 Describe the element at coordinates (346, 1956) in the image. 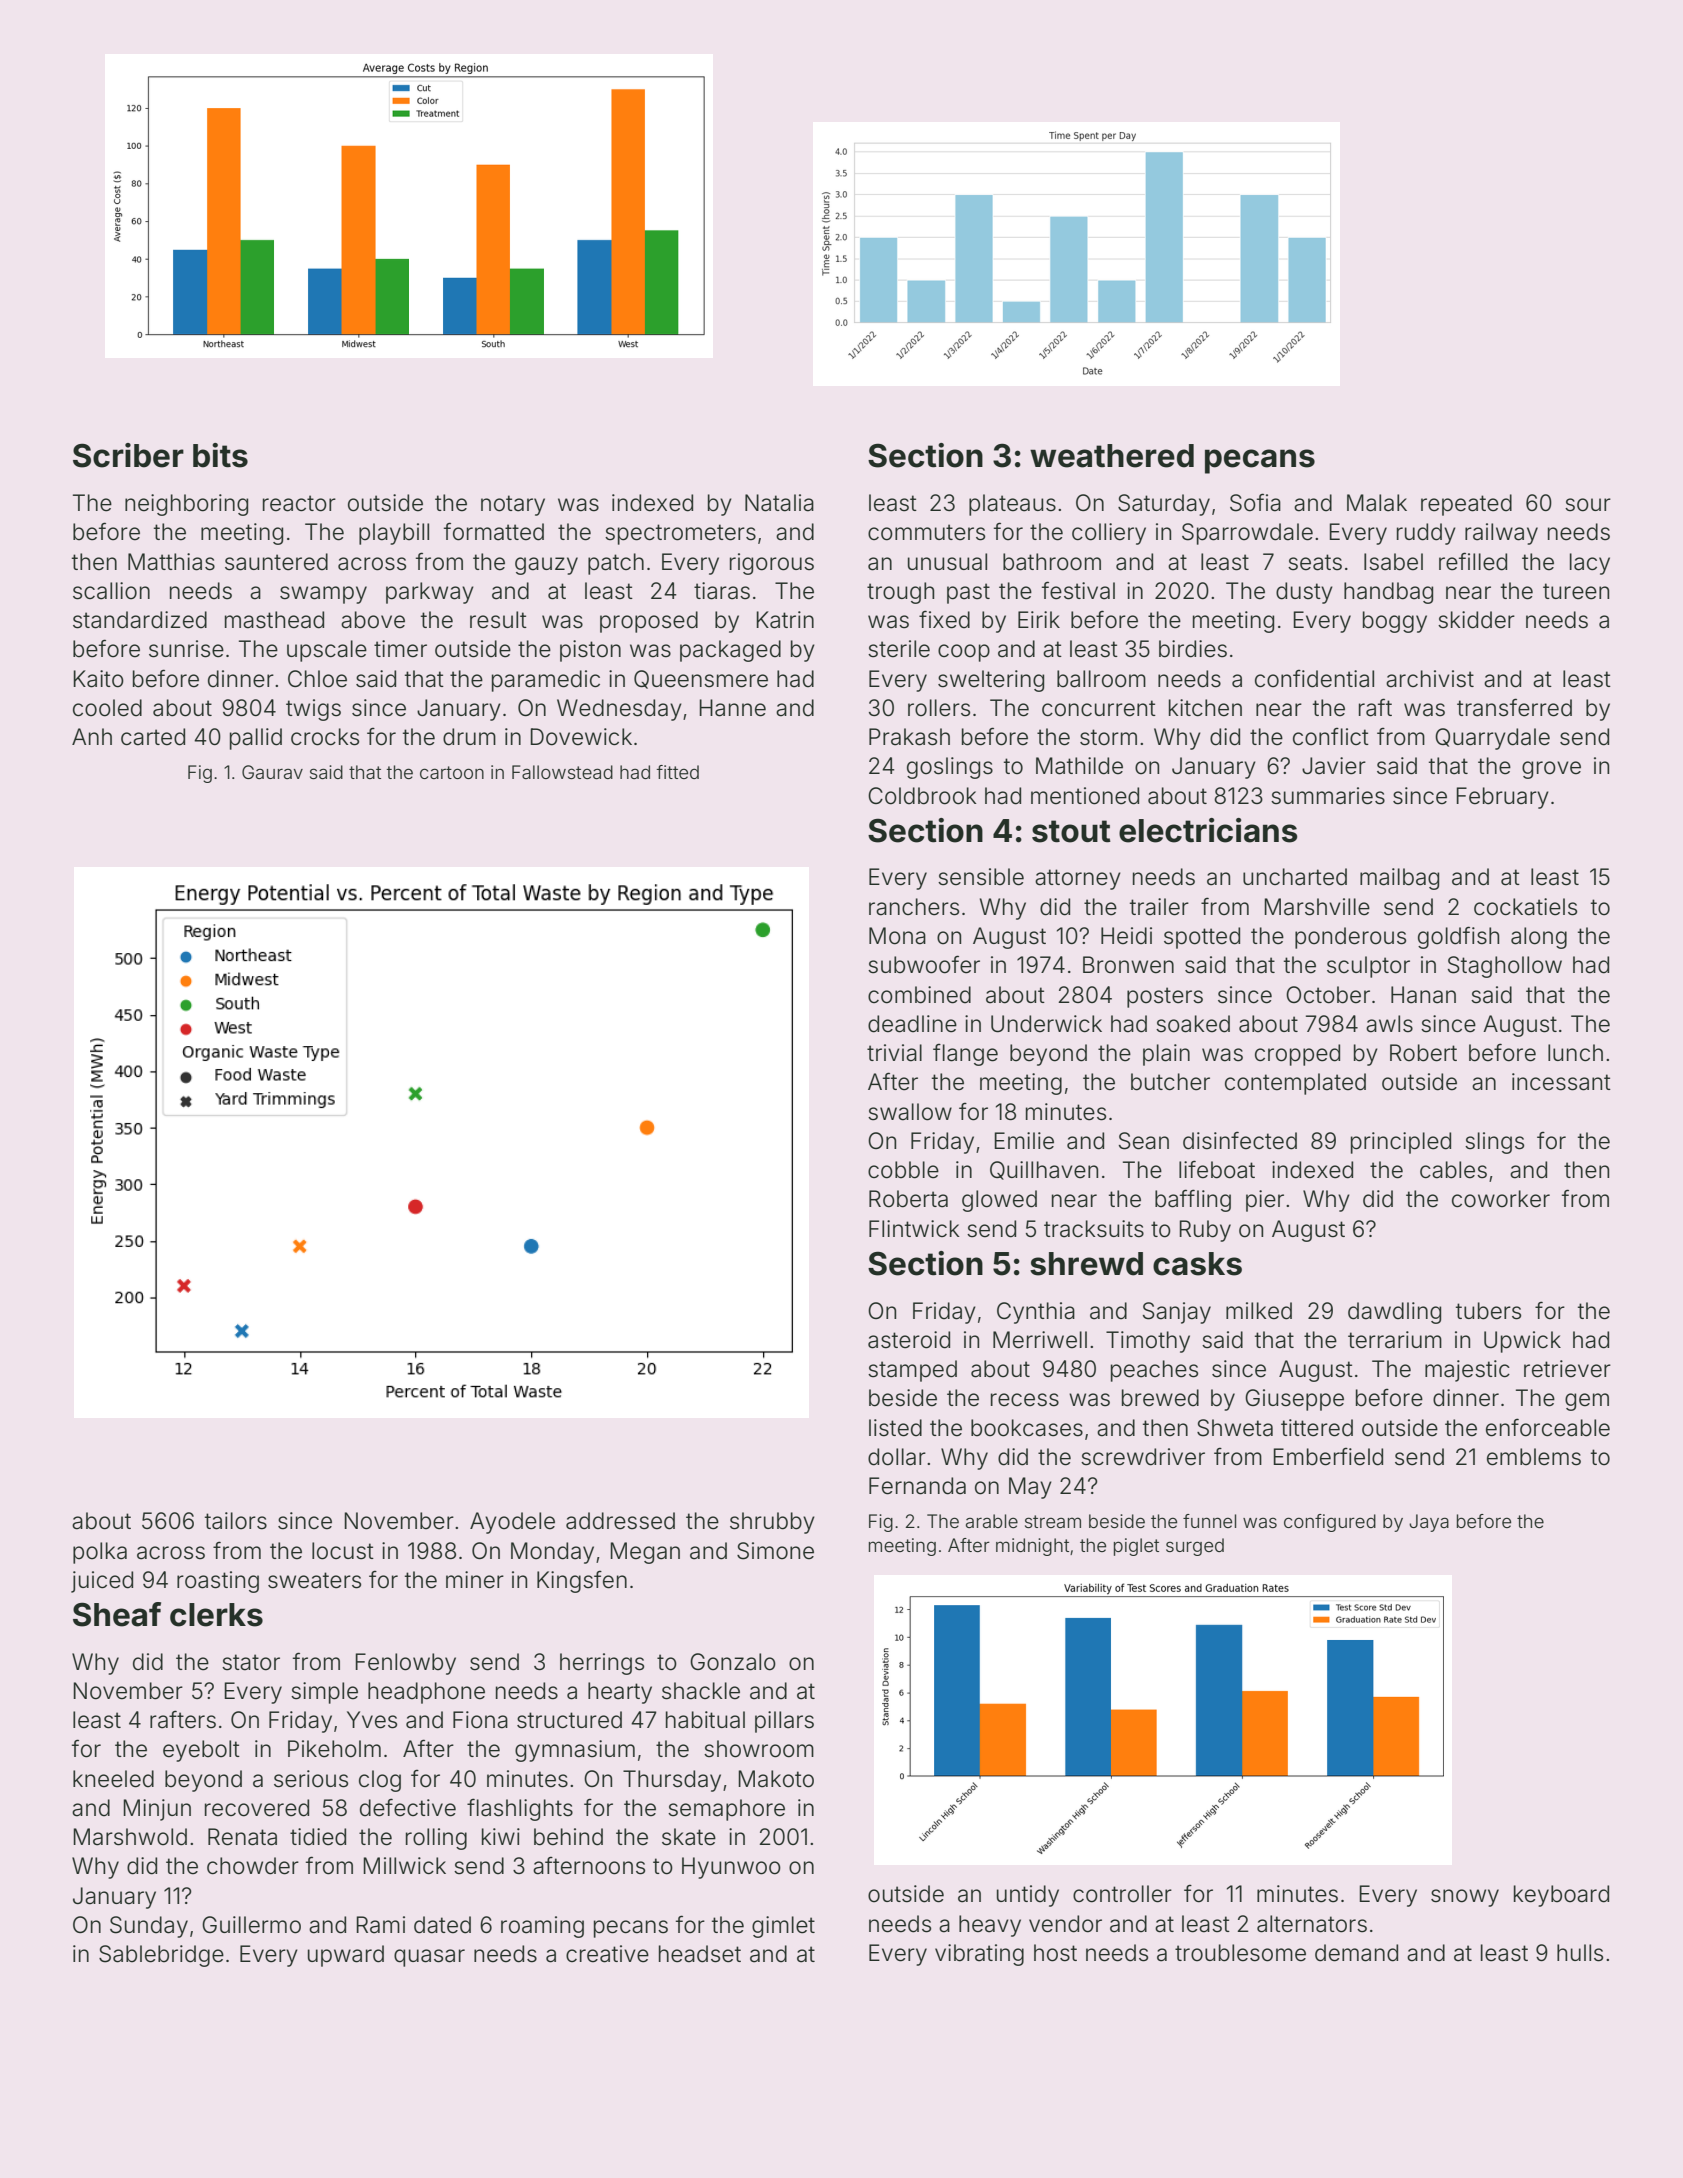

I see `upward` at that location.
